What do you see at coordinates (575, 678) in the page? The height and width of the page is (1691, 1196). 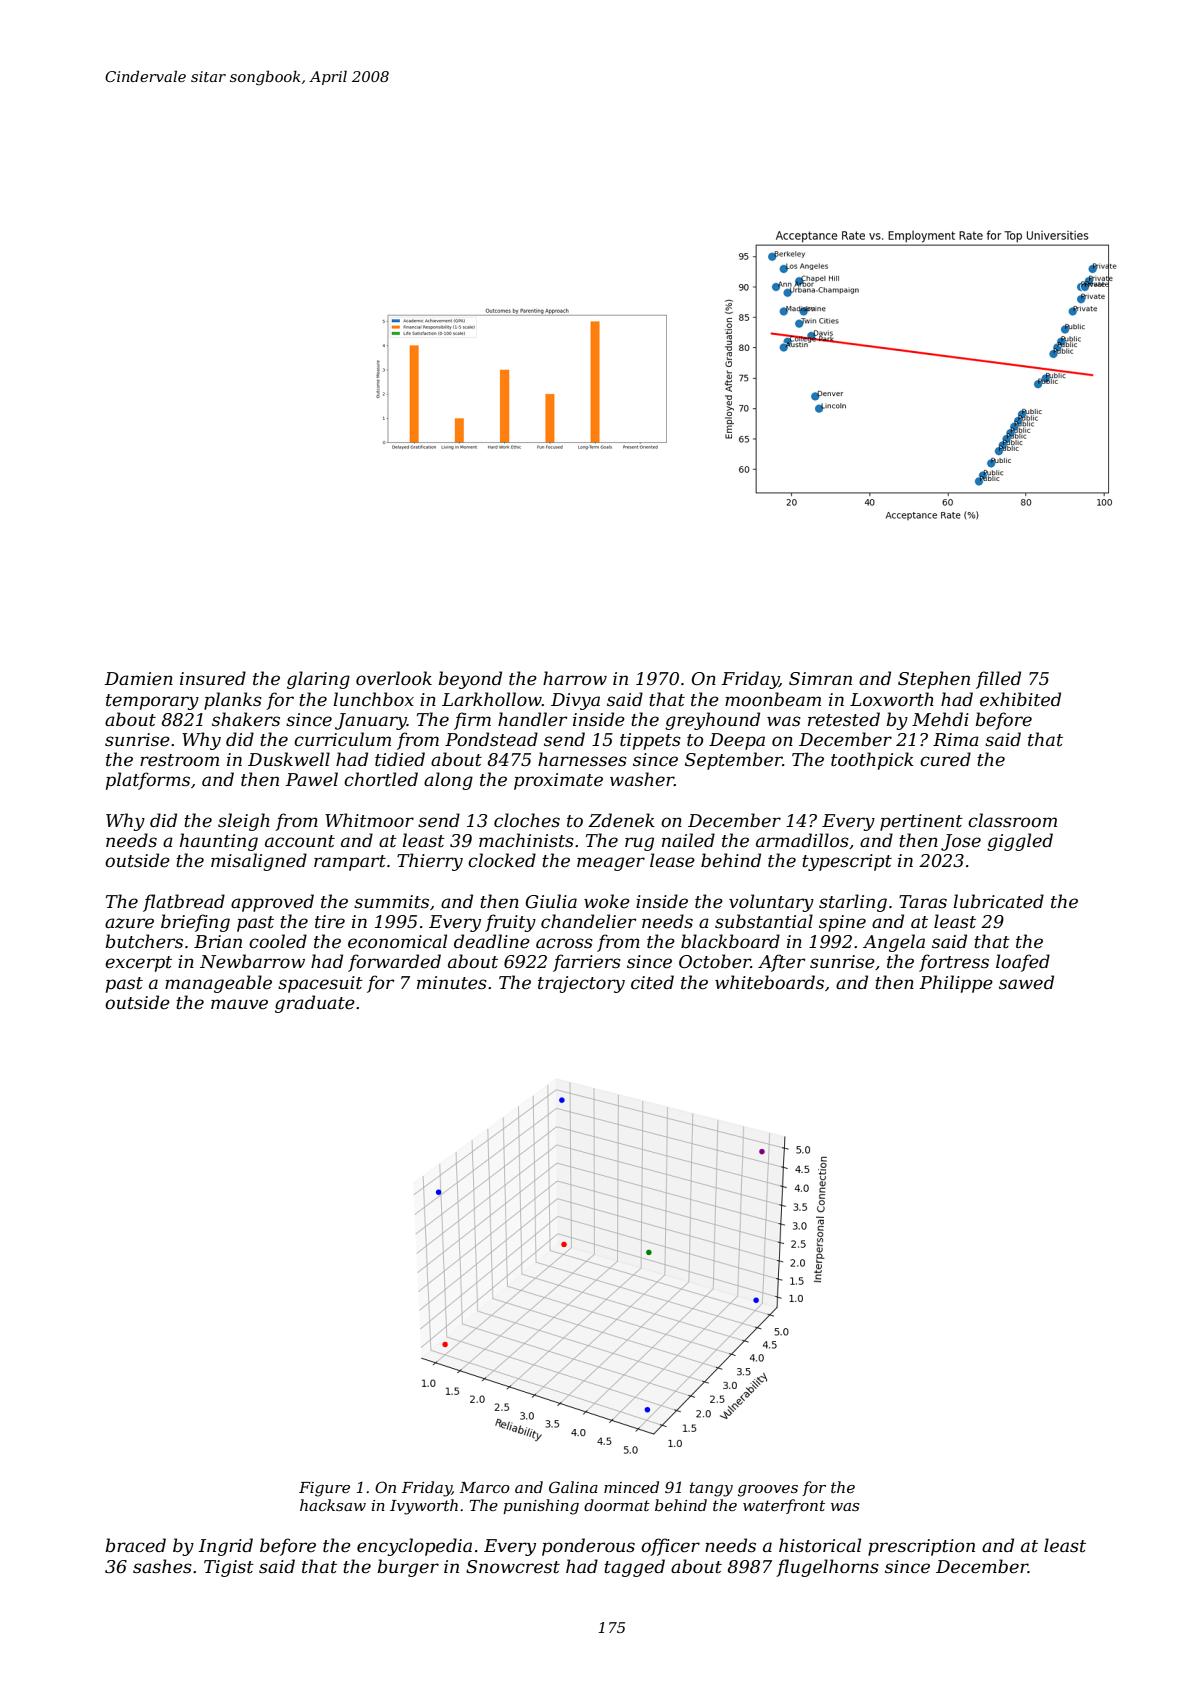 I see `harrow` at bounding box center [575, 678].
